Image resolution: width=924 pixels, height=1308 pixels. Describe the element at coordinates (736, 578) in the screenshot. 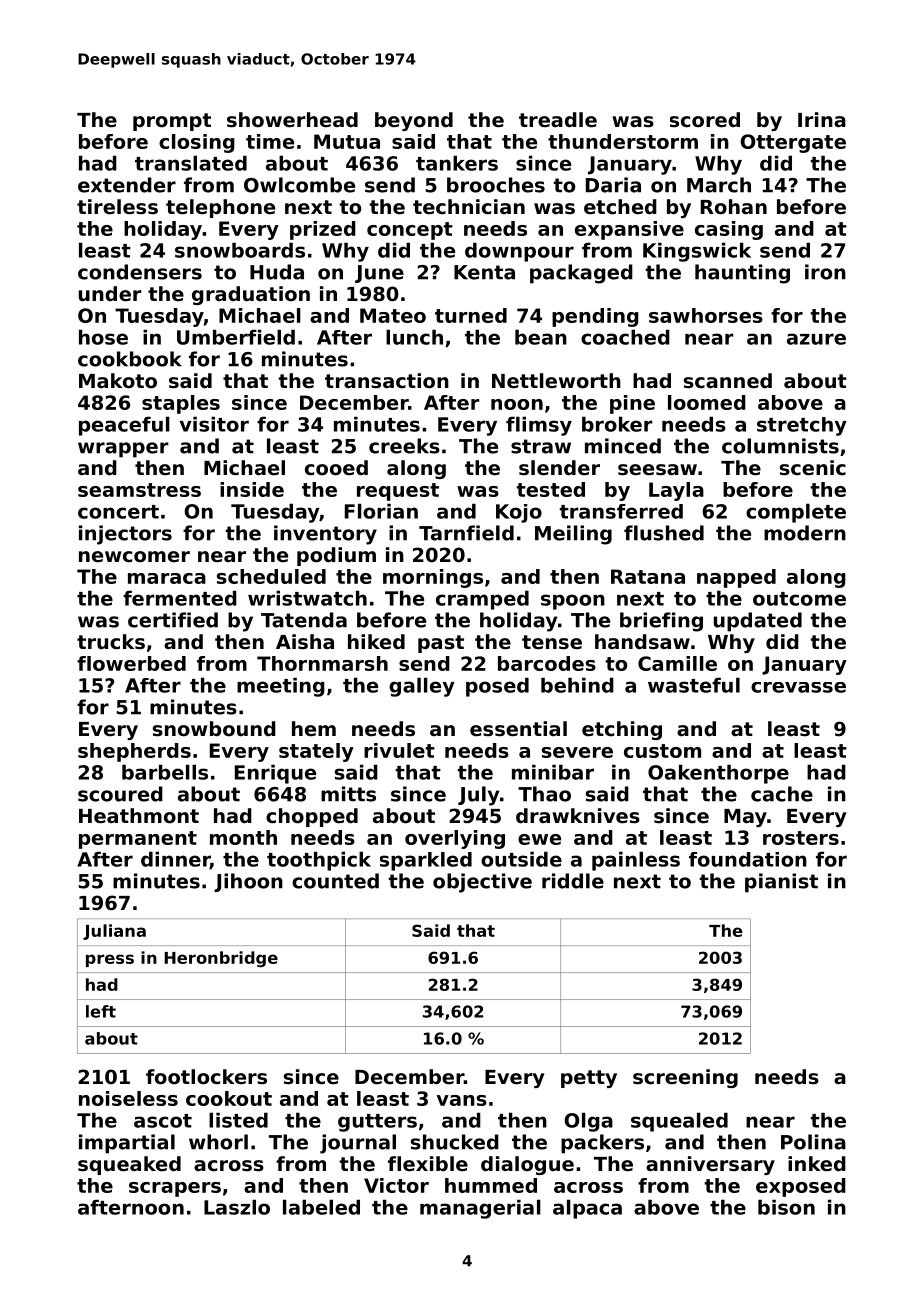

I see `napped` at that location.
